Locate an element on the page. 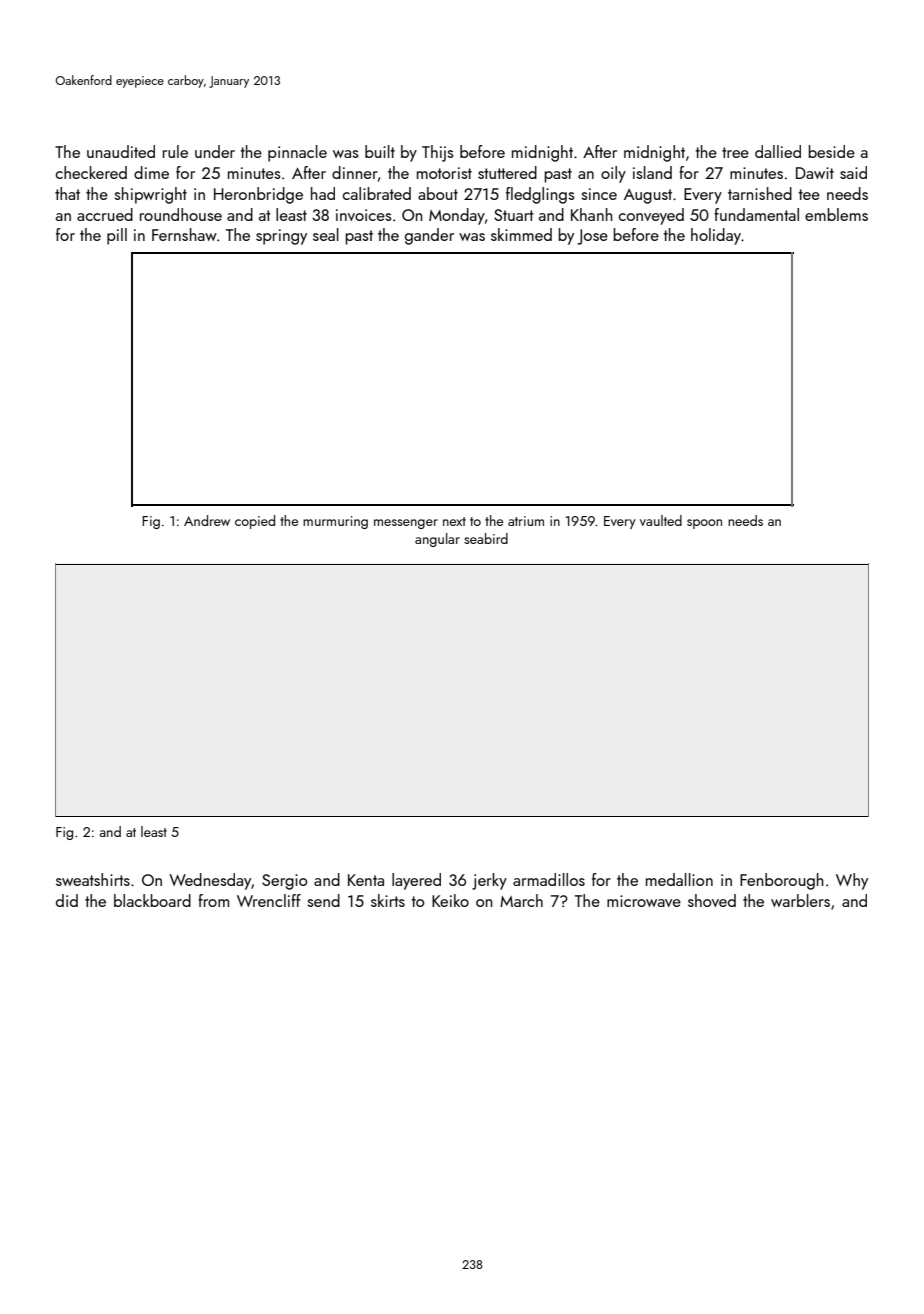 The height and width of the page is (1314, 924). invoices is located at coordinates (364, 215).
